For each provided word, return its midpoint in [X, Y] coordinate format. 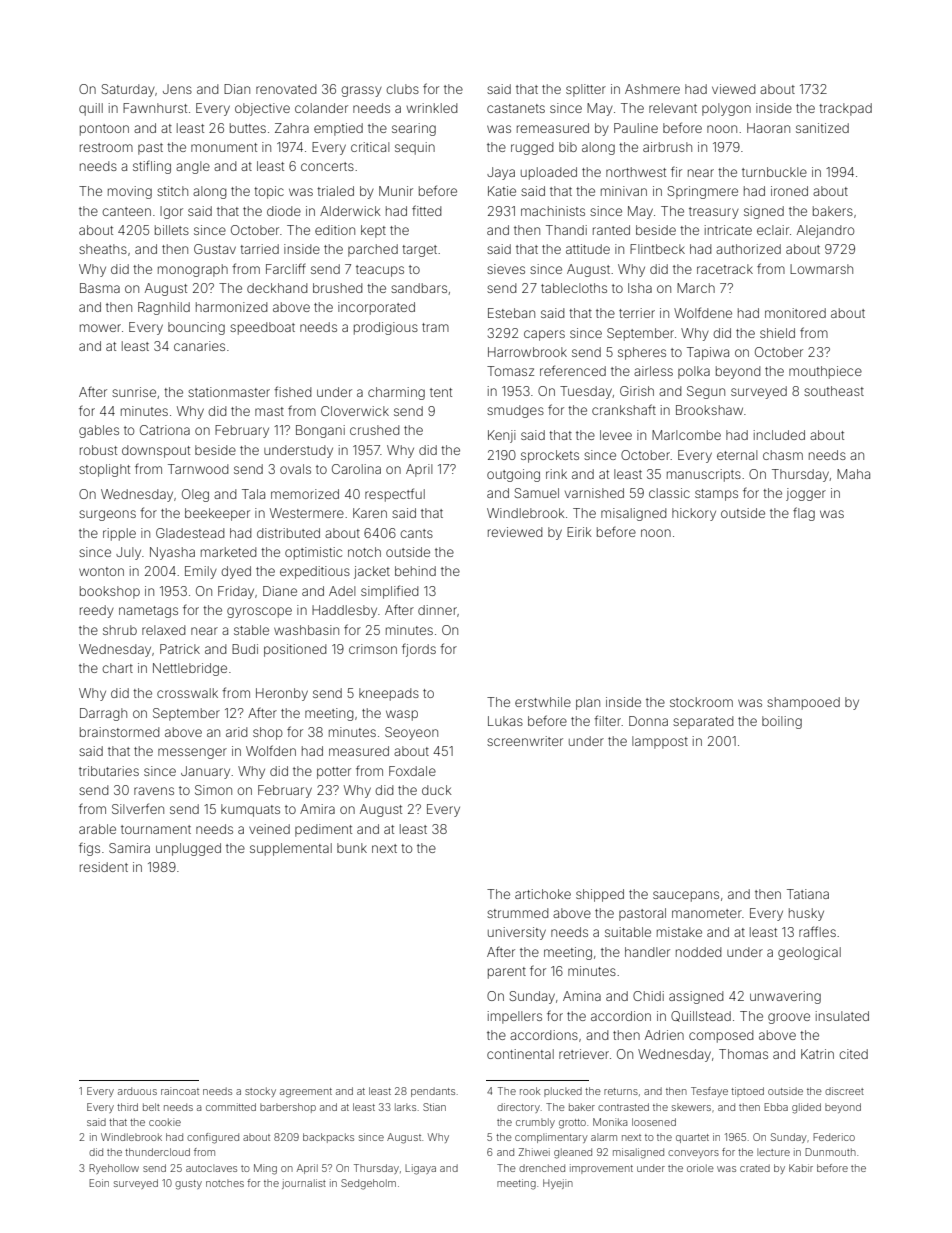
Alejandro [825, 231]
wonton [101, 571]
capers [544, 335]
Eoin [99, 1183]
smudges [515, 411]
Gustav [215, 249]
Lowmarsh [821, 269]
